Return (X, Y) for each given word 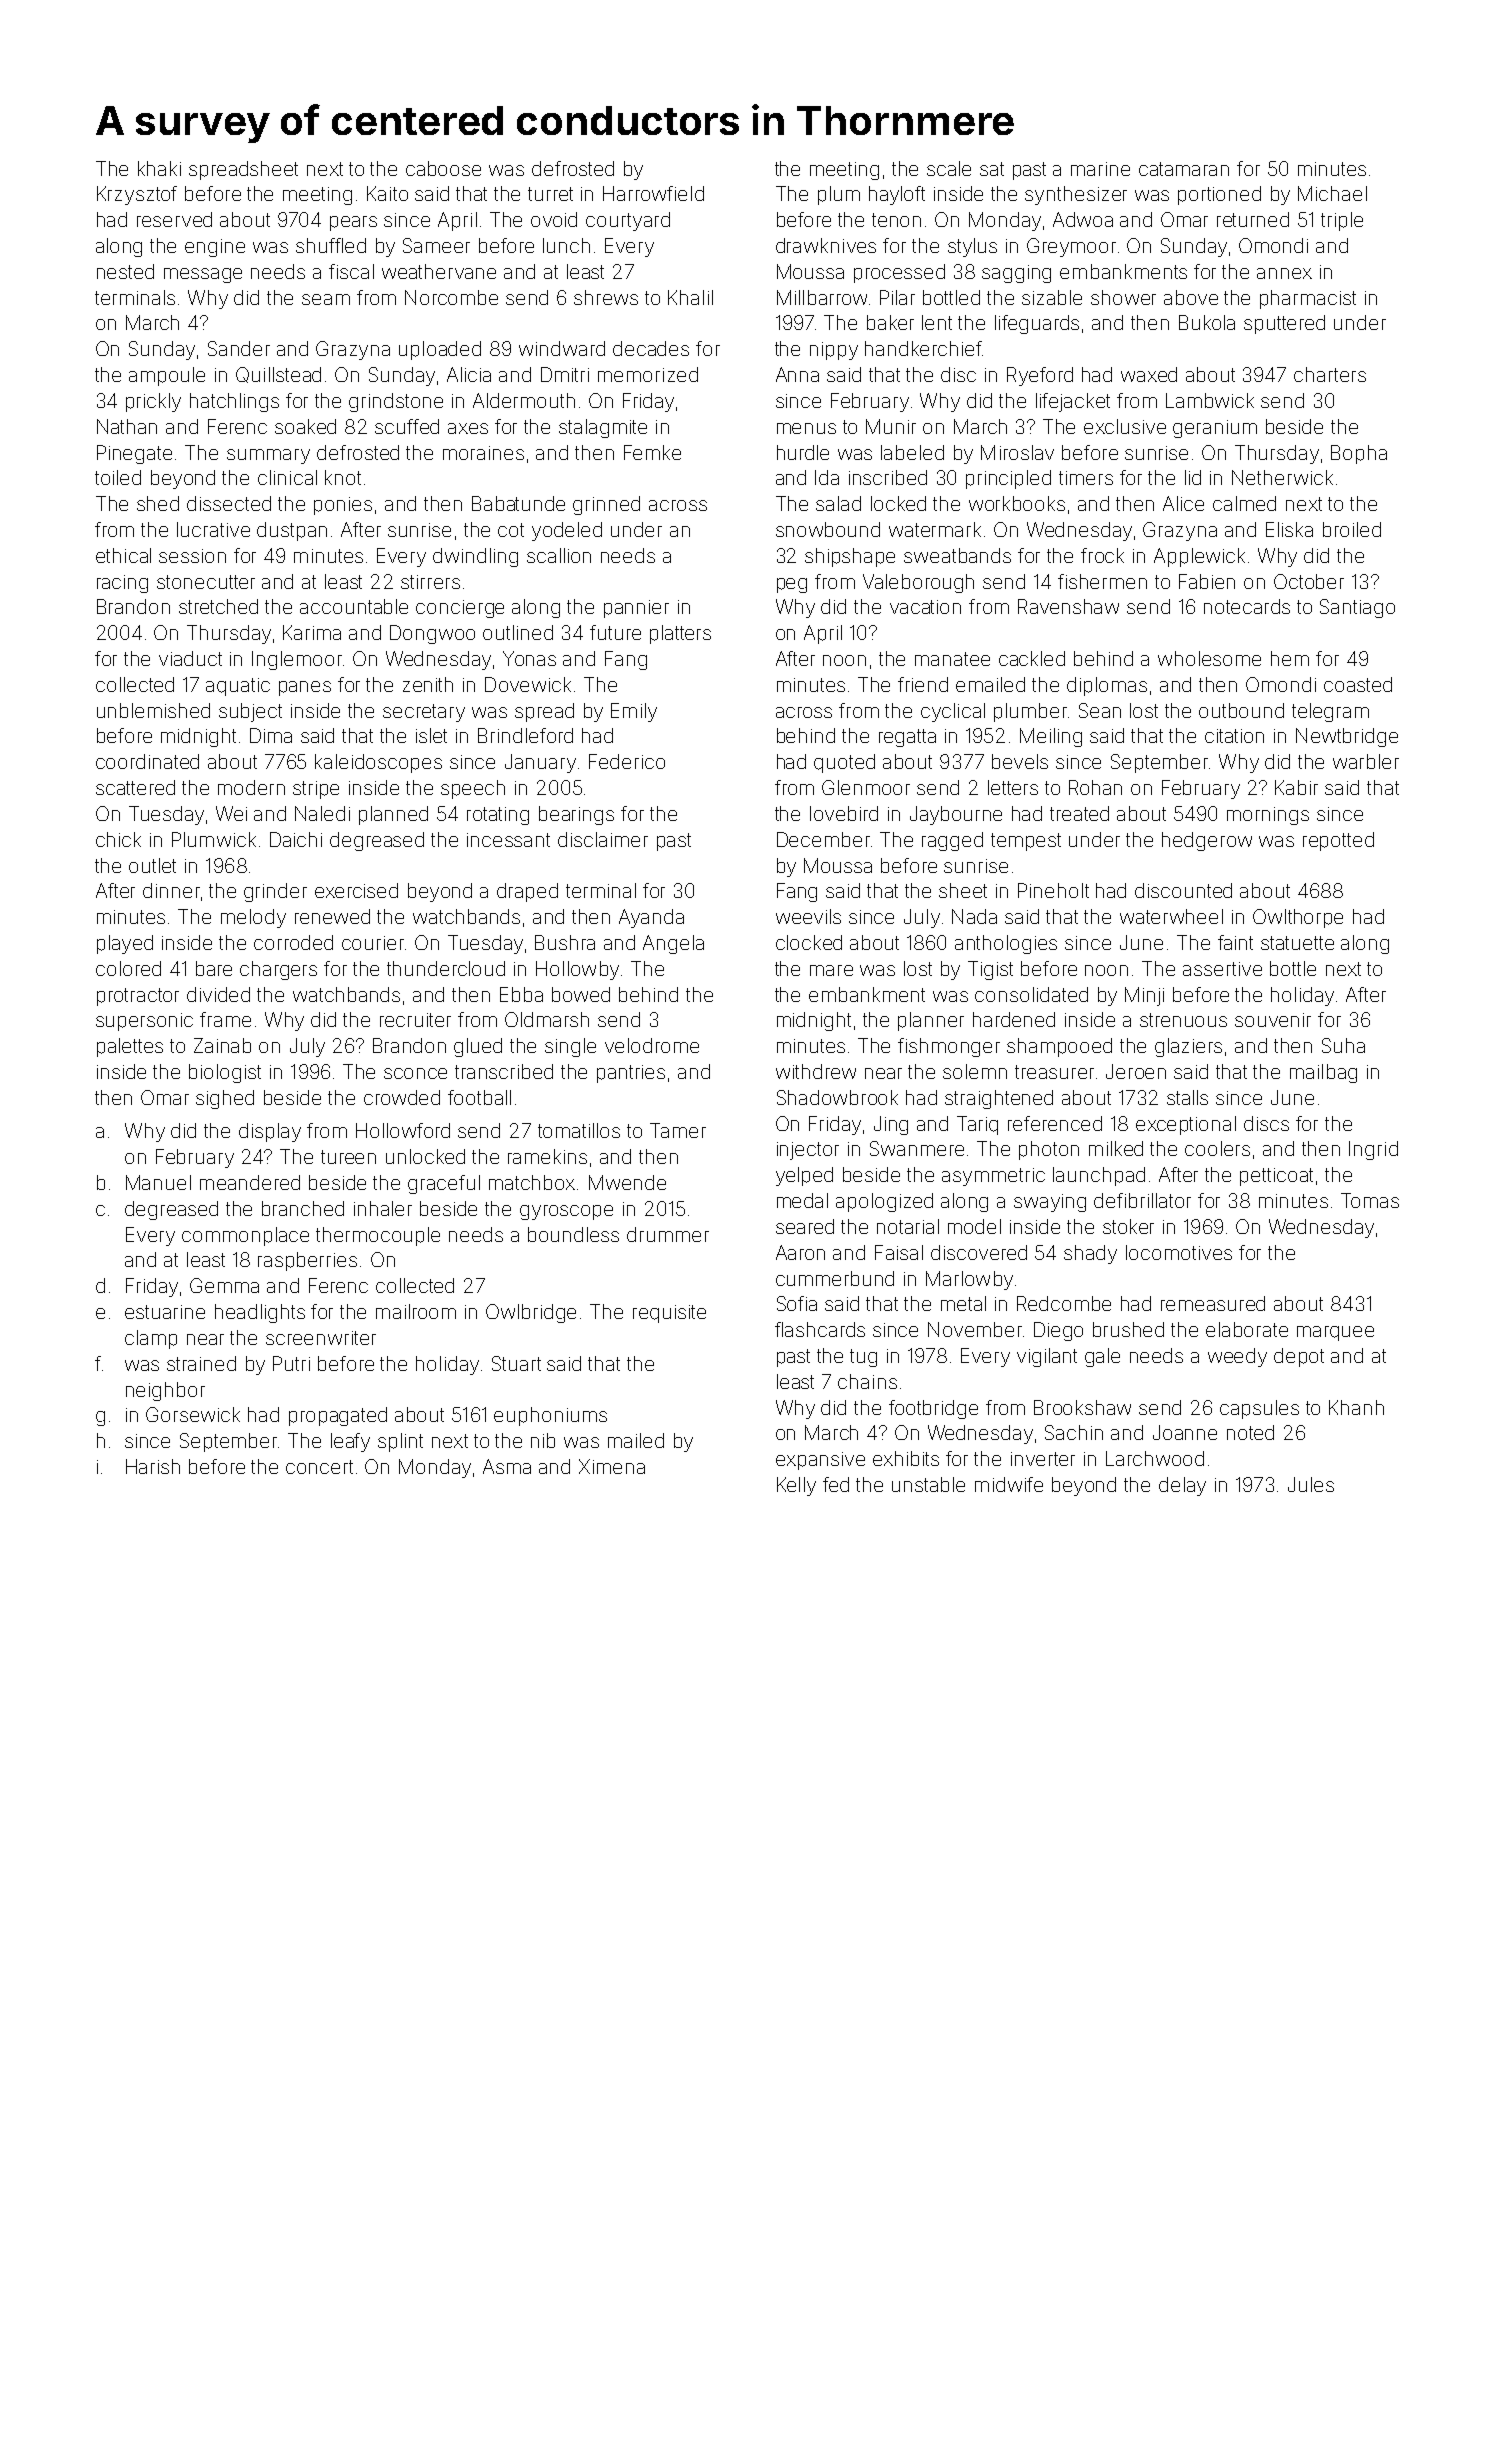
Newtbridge (1347, 737)
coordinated (147, 761)
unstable (928, 1484)
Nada (974, 916)
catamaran (1184, 169)
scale (949, 168)
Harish (153, 1466)
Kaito (387, 193)
